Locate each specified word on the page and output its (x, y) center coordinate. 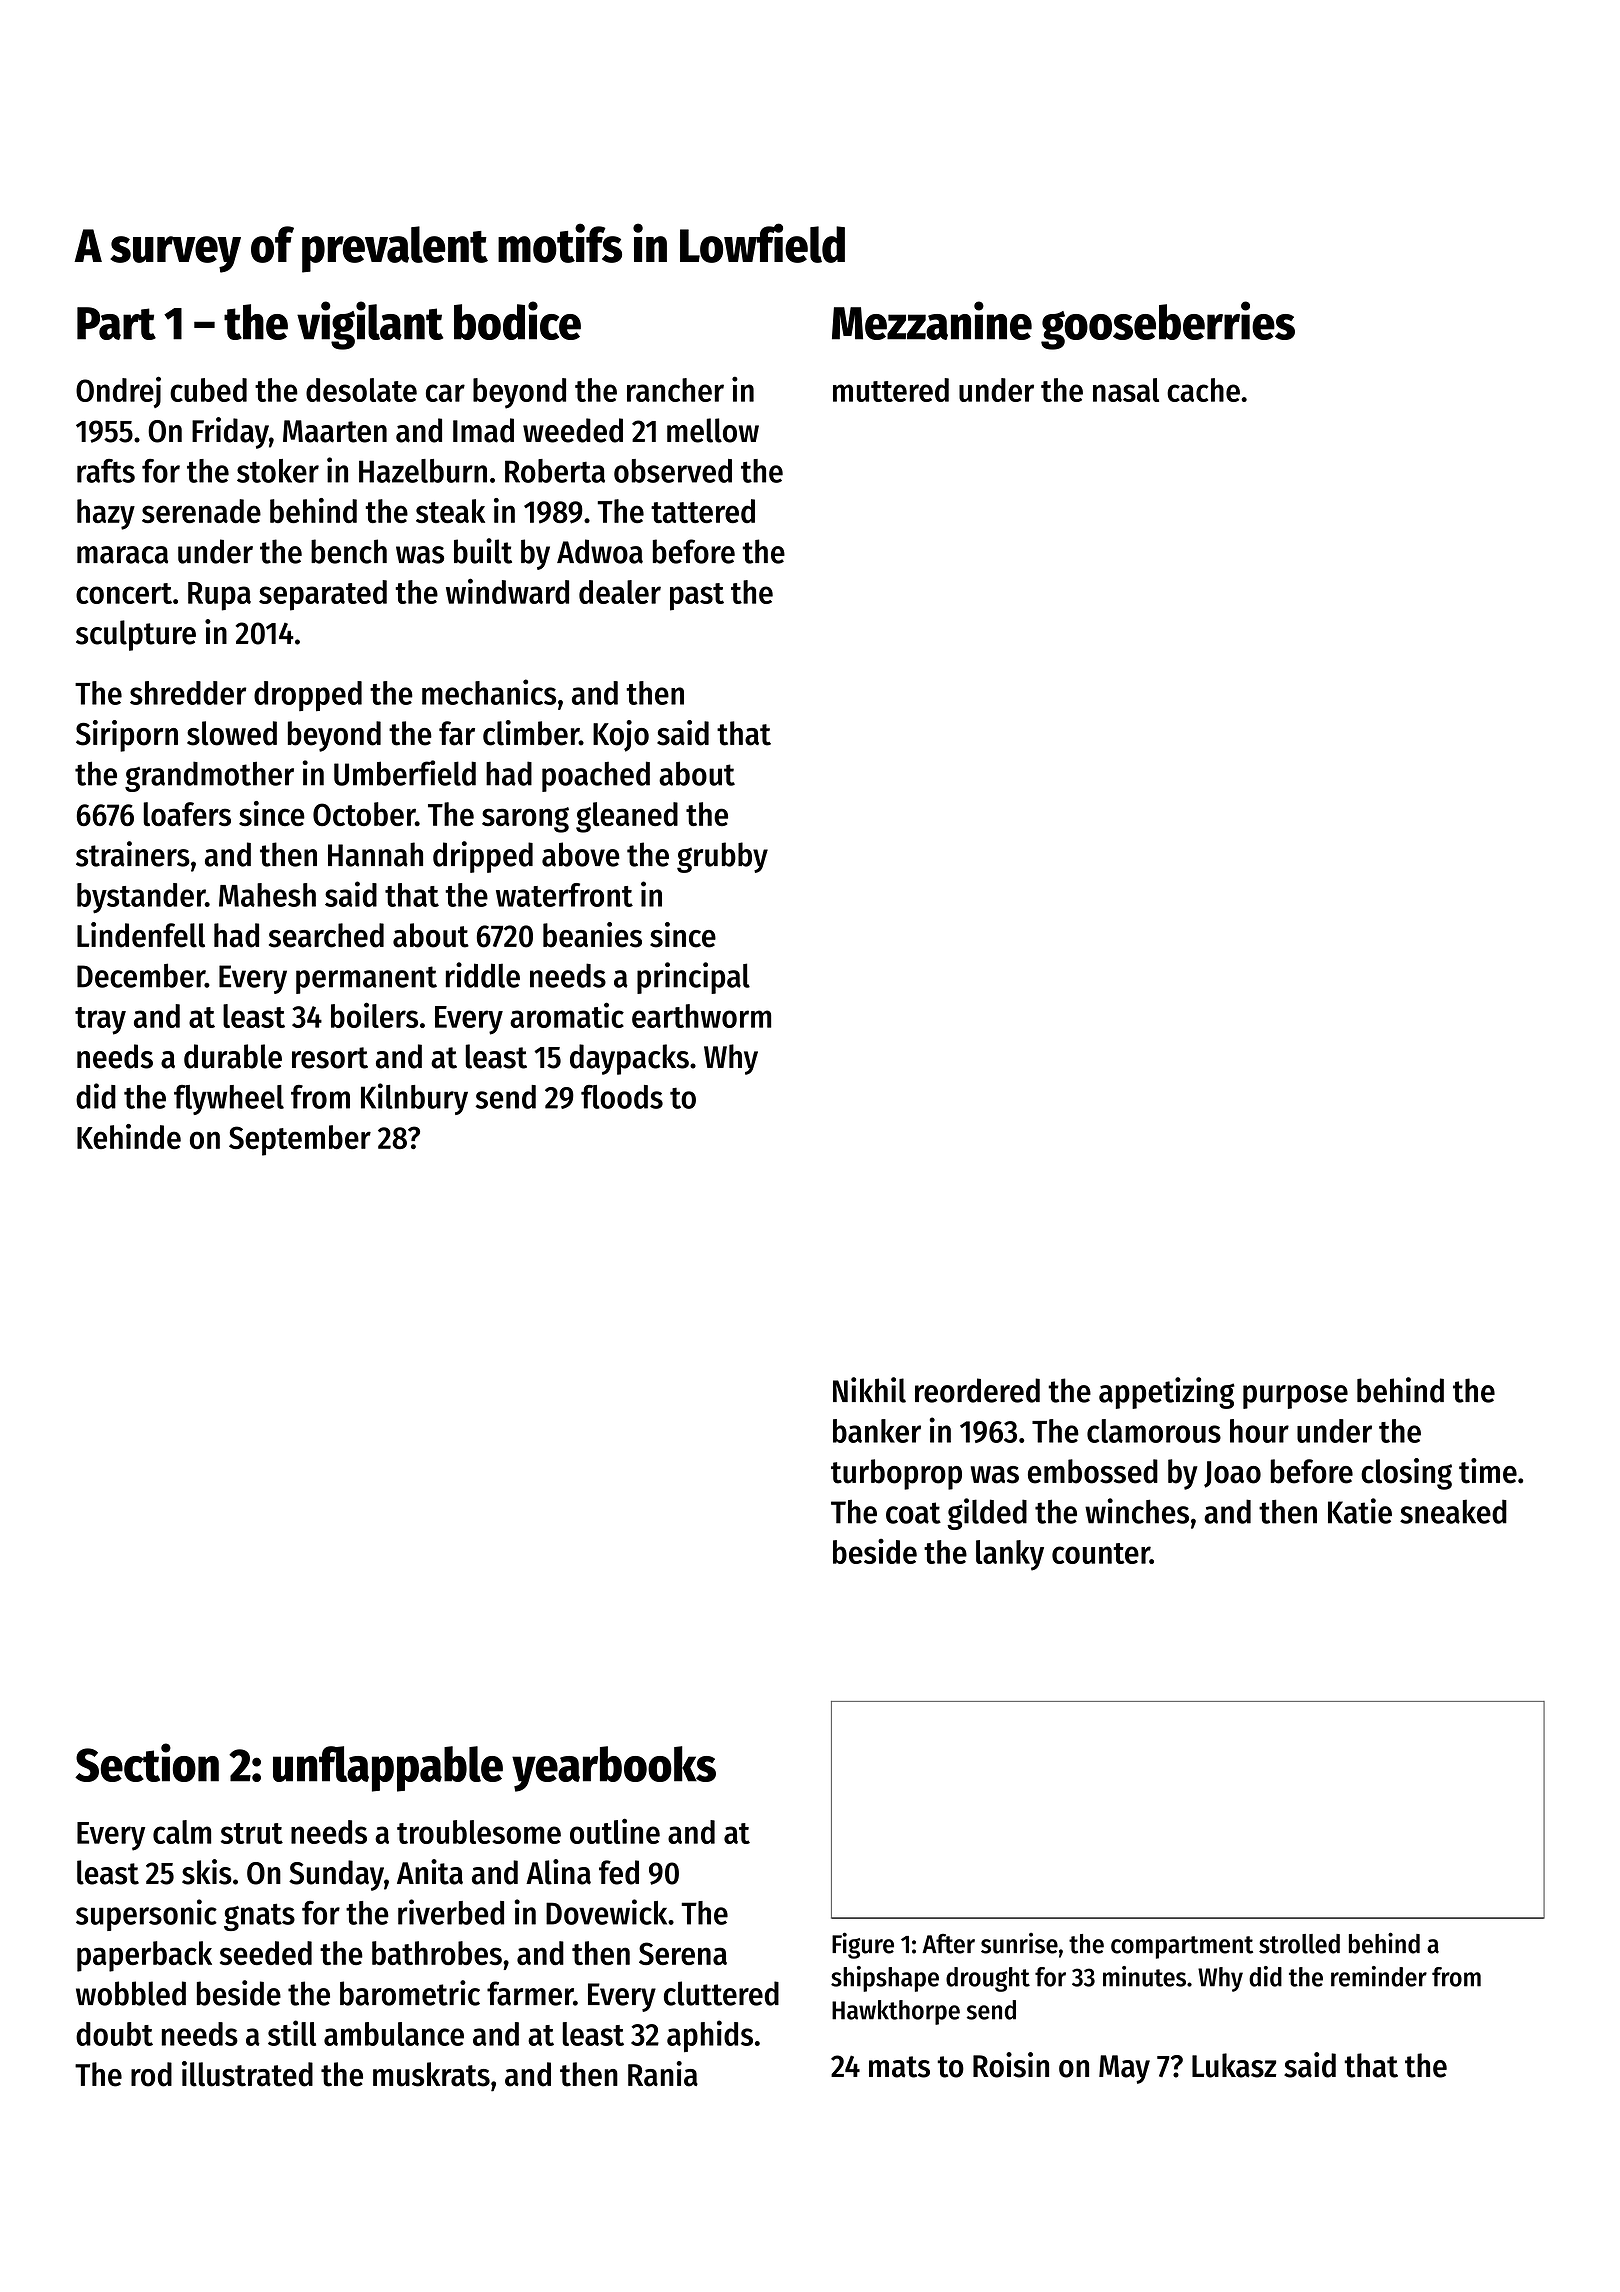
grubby (722, 857)
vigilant (370, 325)
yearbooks (614, 1769)
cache (1203, 390)
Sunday (336, 1875)
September (300, 1140)
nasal (1126, 390)
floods (622, 1097)
